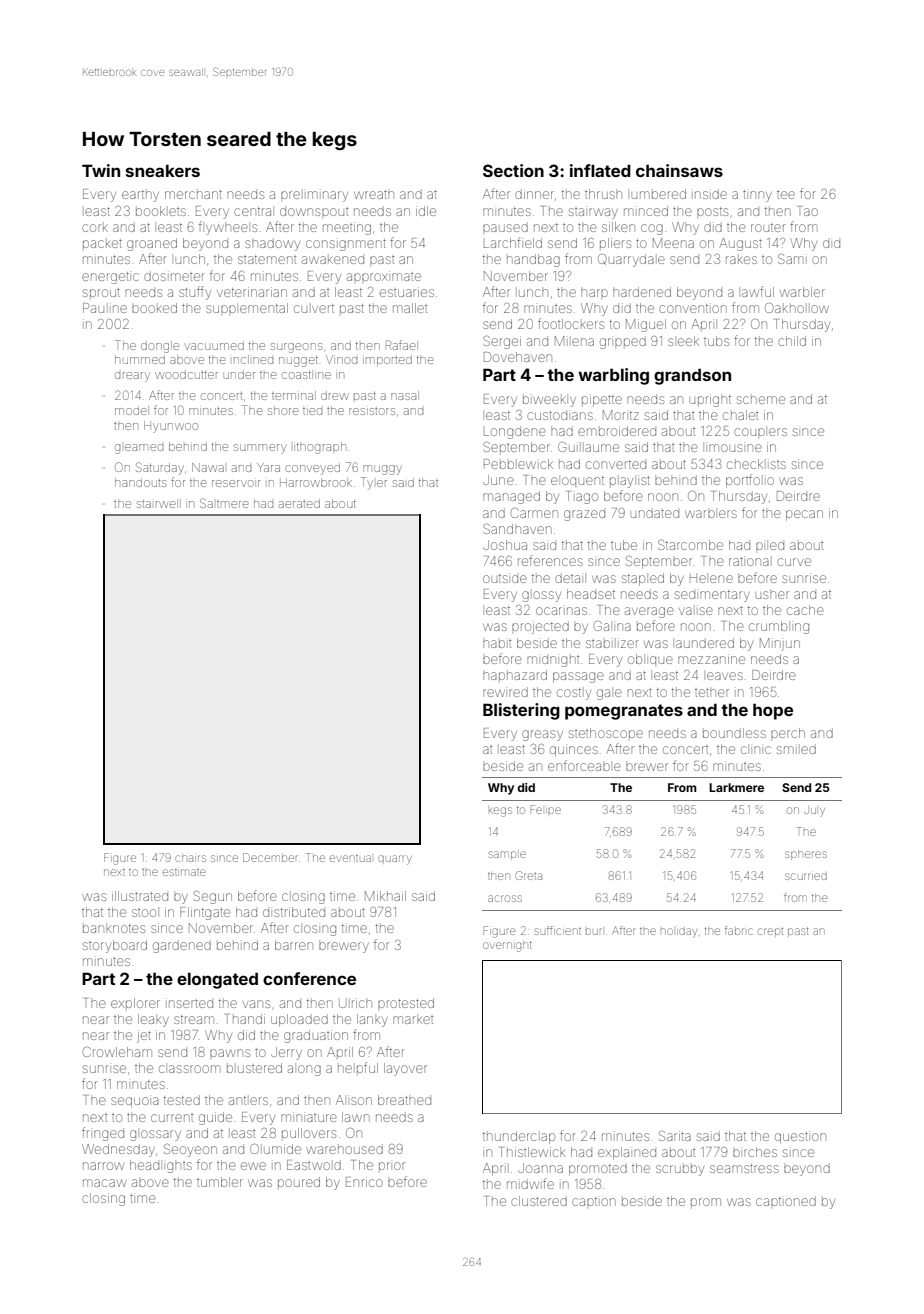 The height and width of the screenshot is (1314, 924). What do you see at coordinates (105, 308) in the screenshot?
I see `Pauline` at bounding box center [105, 308].
